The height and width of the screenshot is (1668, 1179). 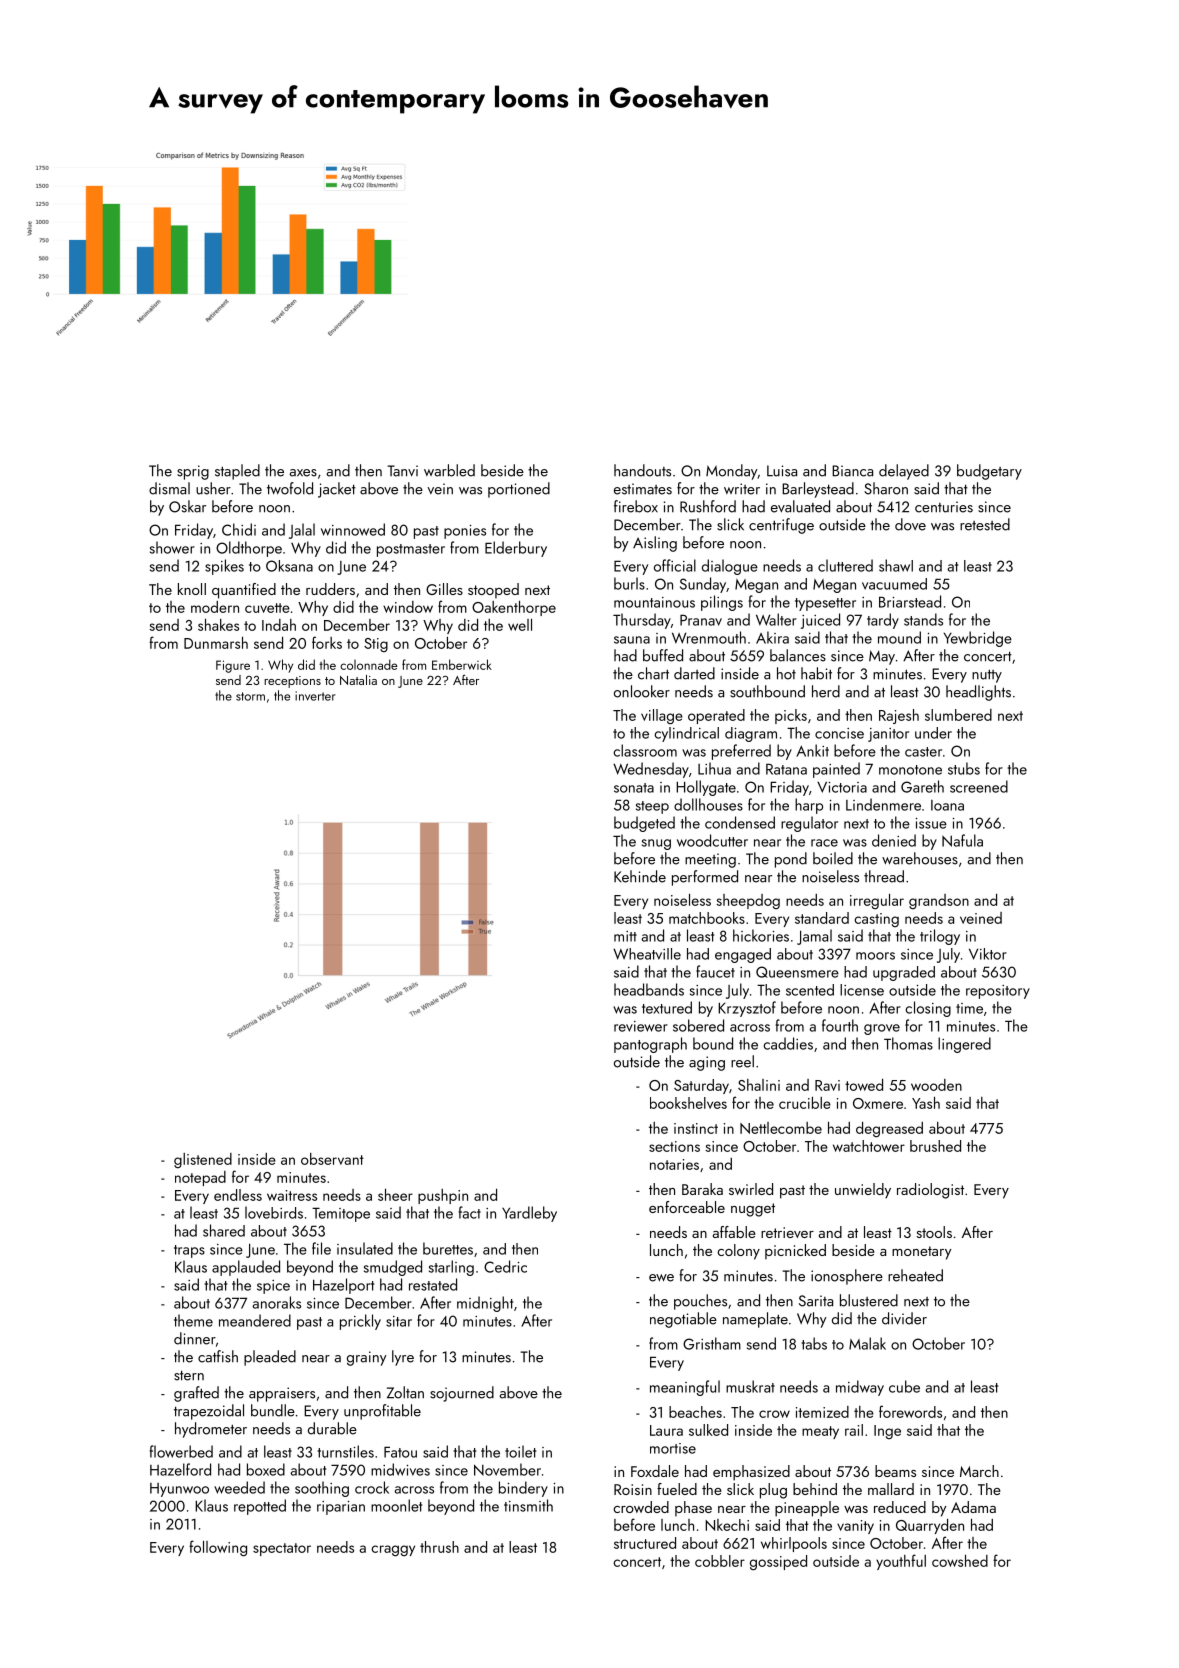 I want to click on traps, so click(x=189, y=1251).
